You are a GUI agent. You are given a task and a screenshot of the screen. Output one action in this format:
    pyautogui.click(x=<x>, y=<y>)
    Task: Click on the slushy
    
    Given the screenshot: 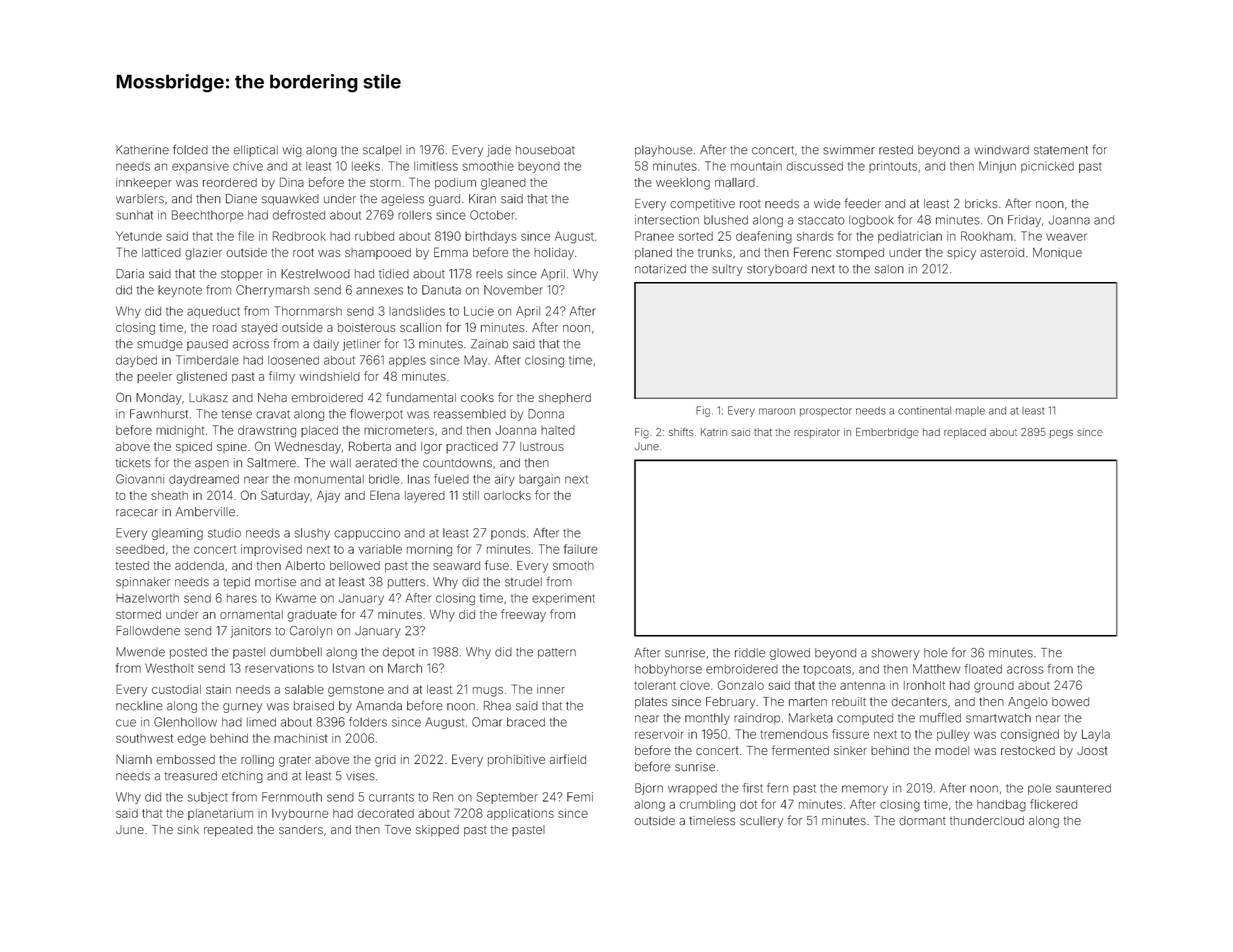 What is the action you would take?
    pyautogui.click(x=312, y=534)
